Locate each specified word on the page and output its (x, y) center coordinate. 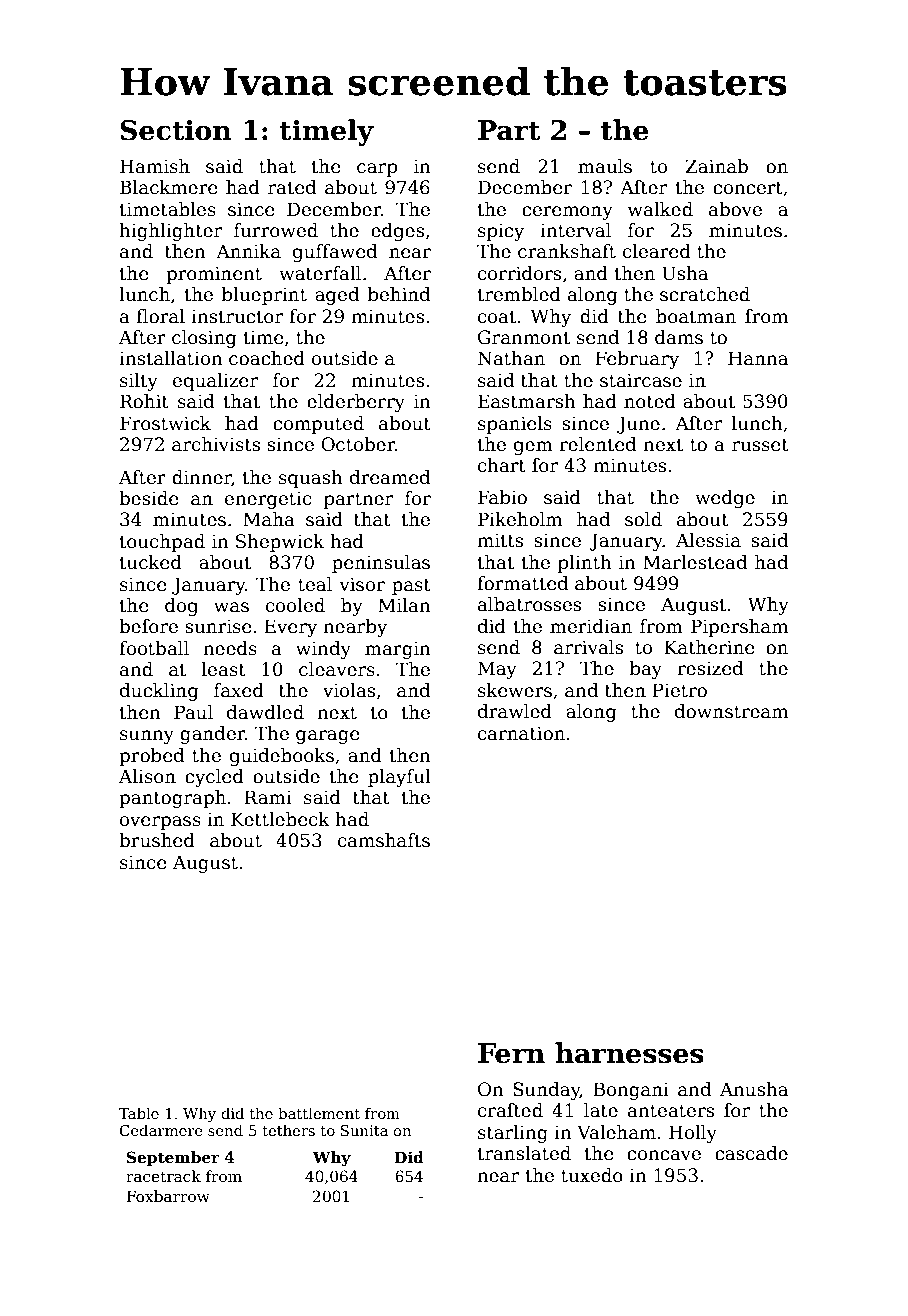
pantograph (172, 799)
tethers (288, 1130)
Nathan (511, 358)
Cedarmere (161, 1130)
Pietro (679, 690)
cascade (751, 1153)
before (148, 626)
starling (513, 1134)
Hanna (758, 358)
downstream (731, 711)
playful (399, 778)
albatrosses (529, 604)
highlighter (170, 232)
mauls (605, 166)
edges (397, 232)
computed (318, 425)
